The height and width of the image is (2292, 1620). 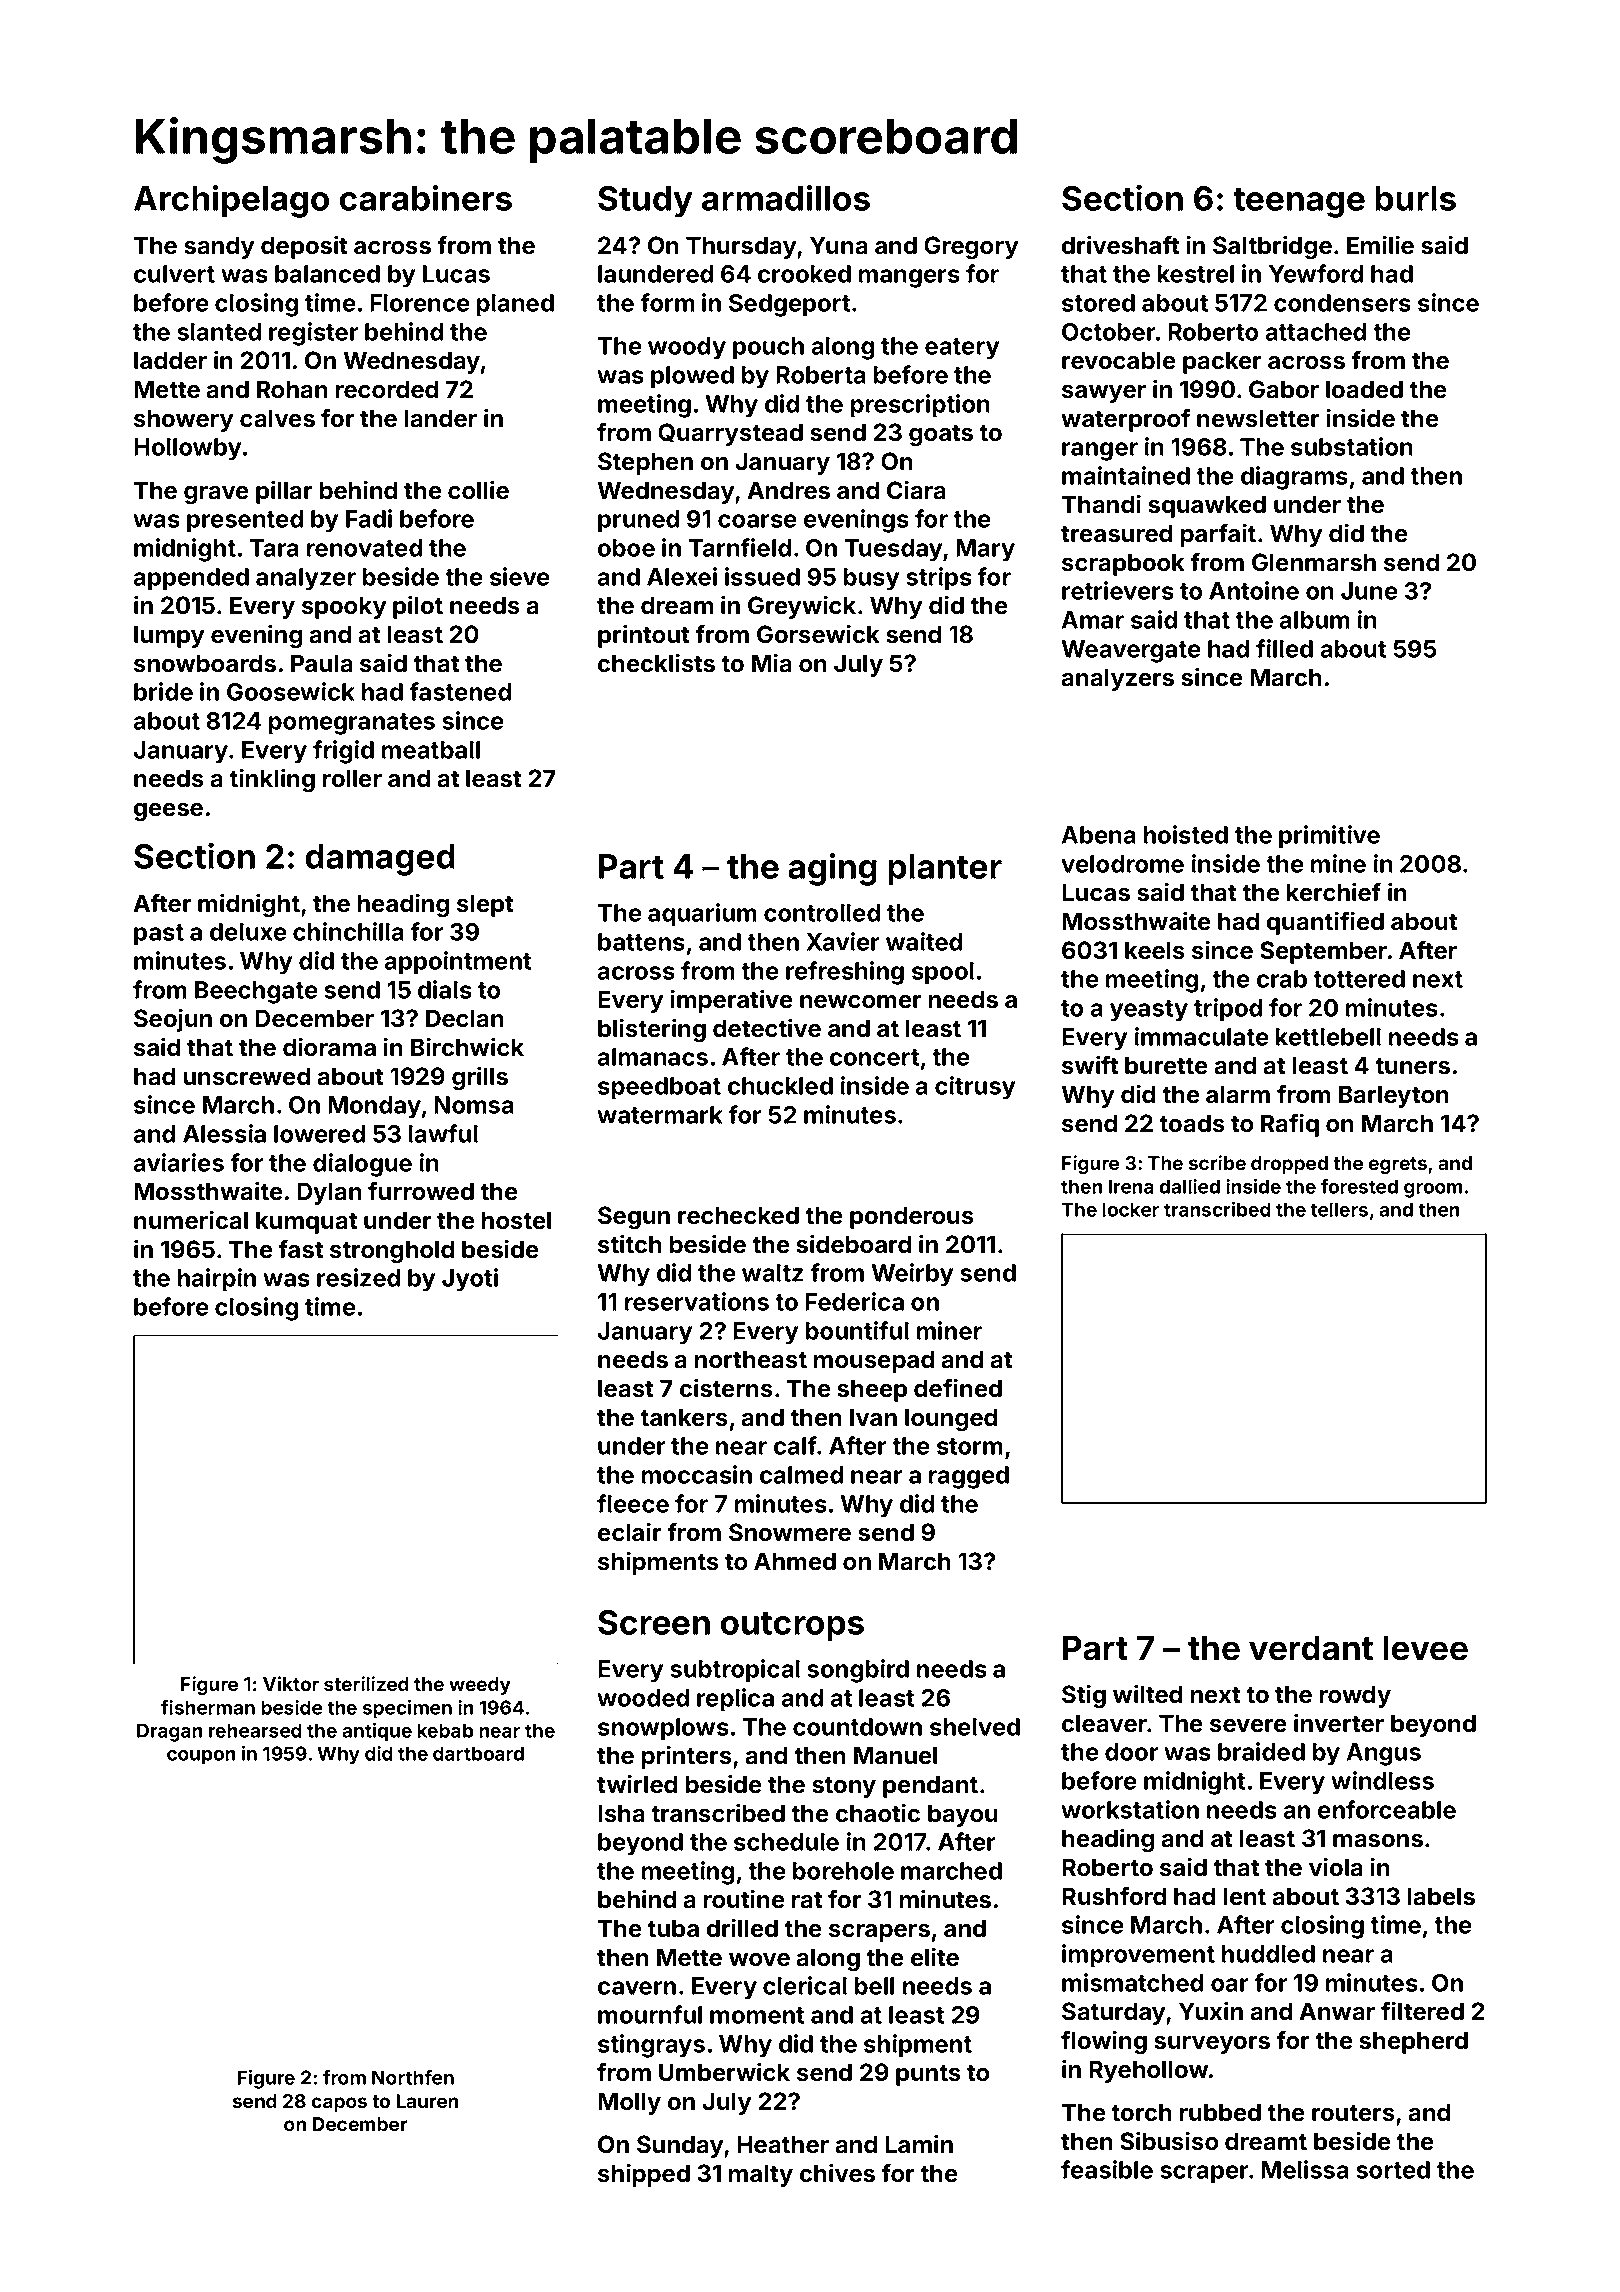 What do you see at coordinates (1299, 203) in the image?
I see `teenage` at bounding box center [1299, 203].
